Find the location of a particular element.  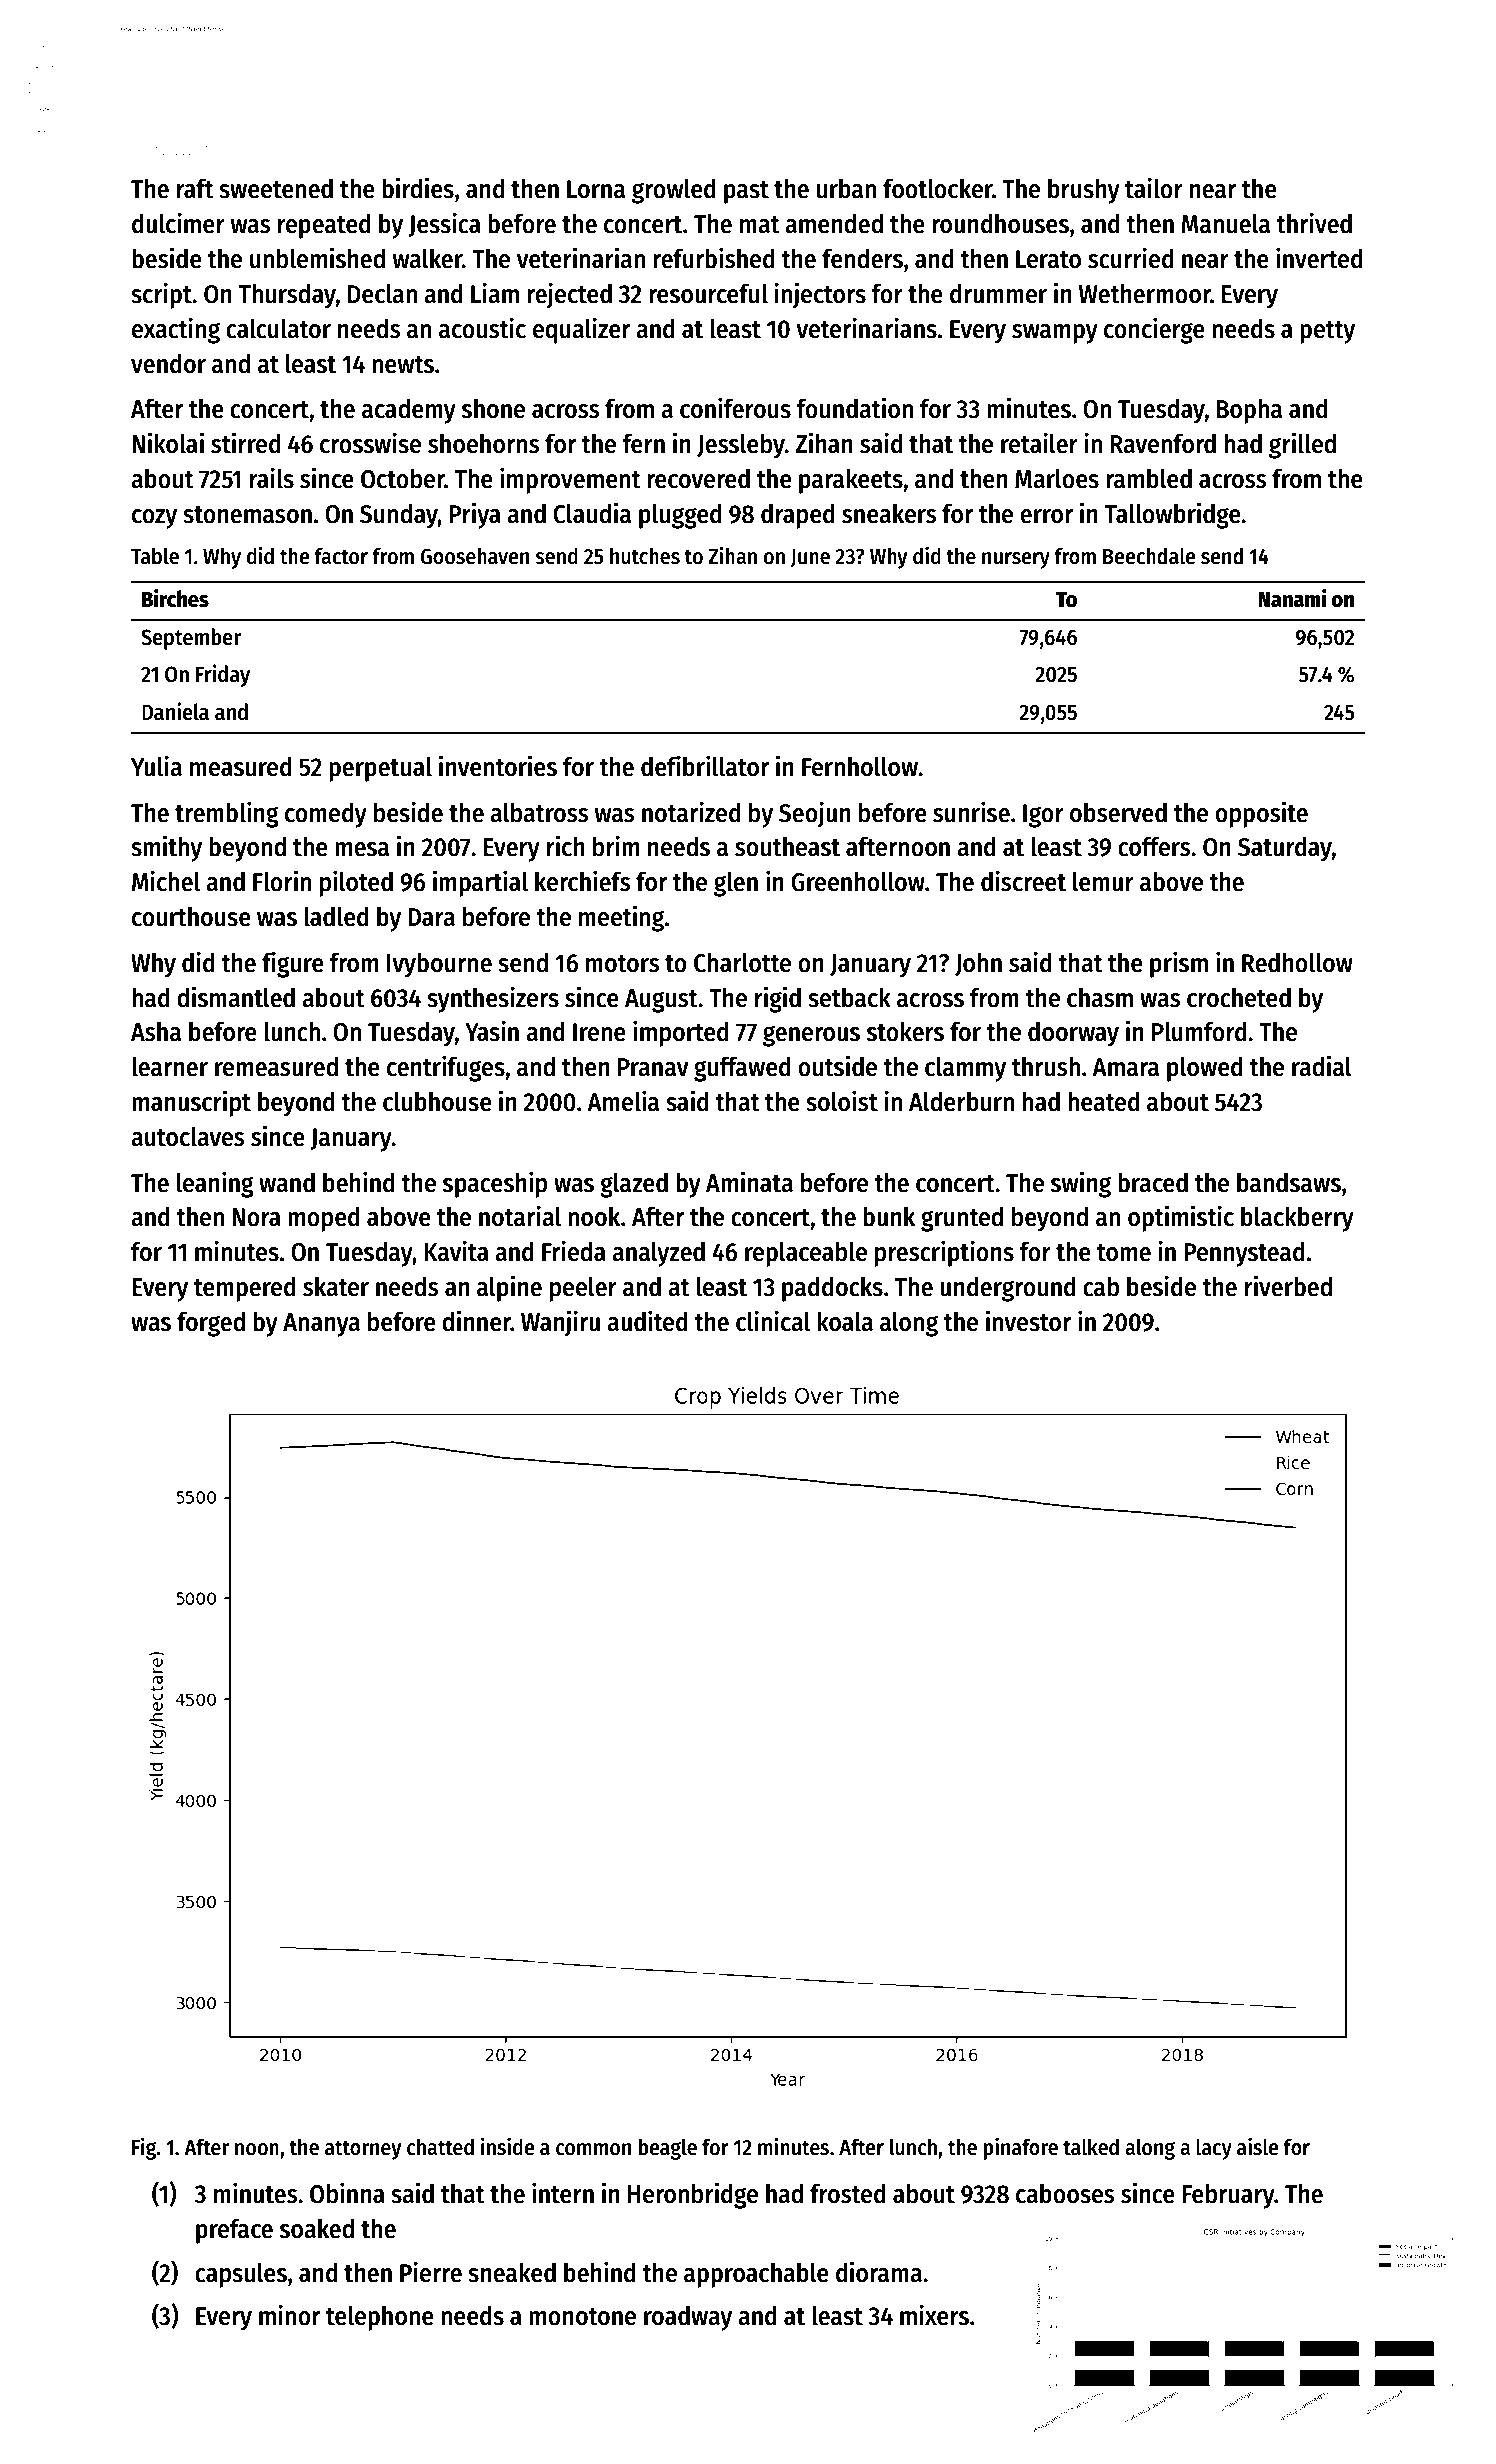

nursery is located at coordinates (1016, 560).
